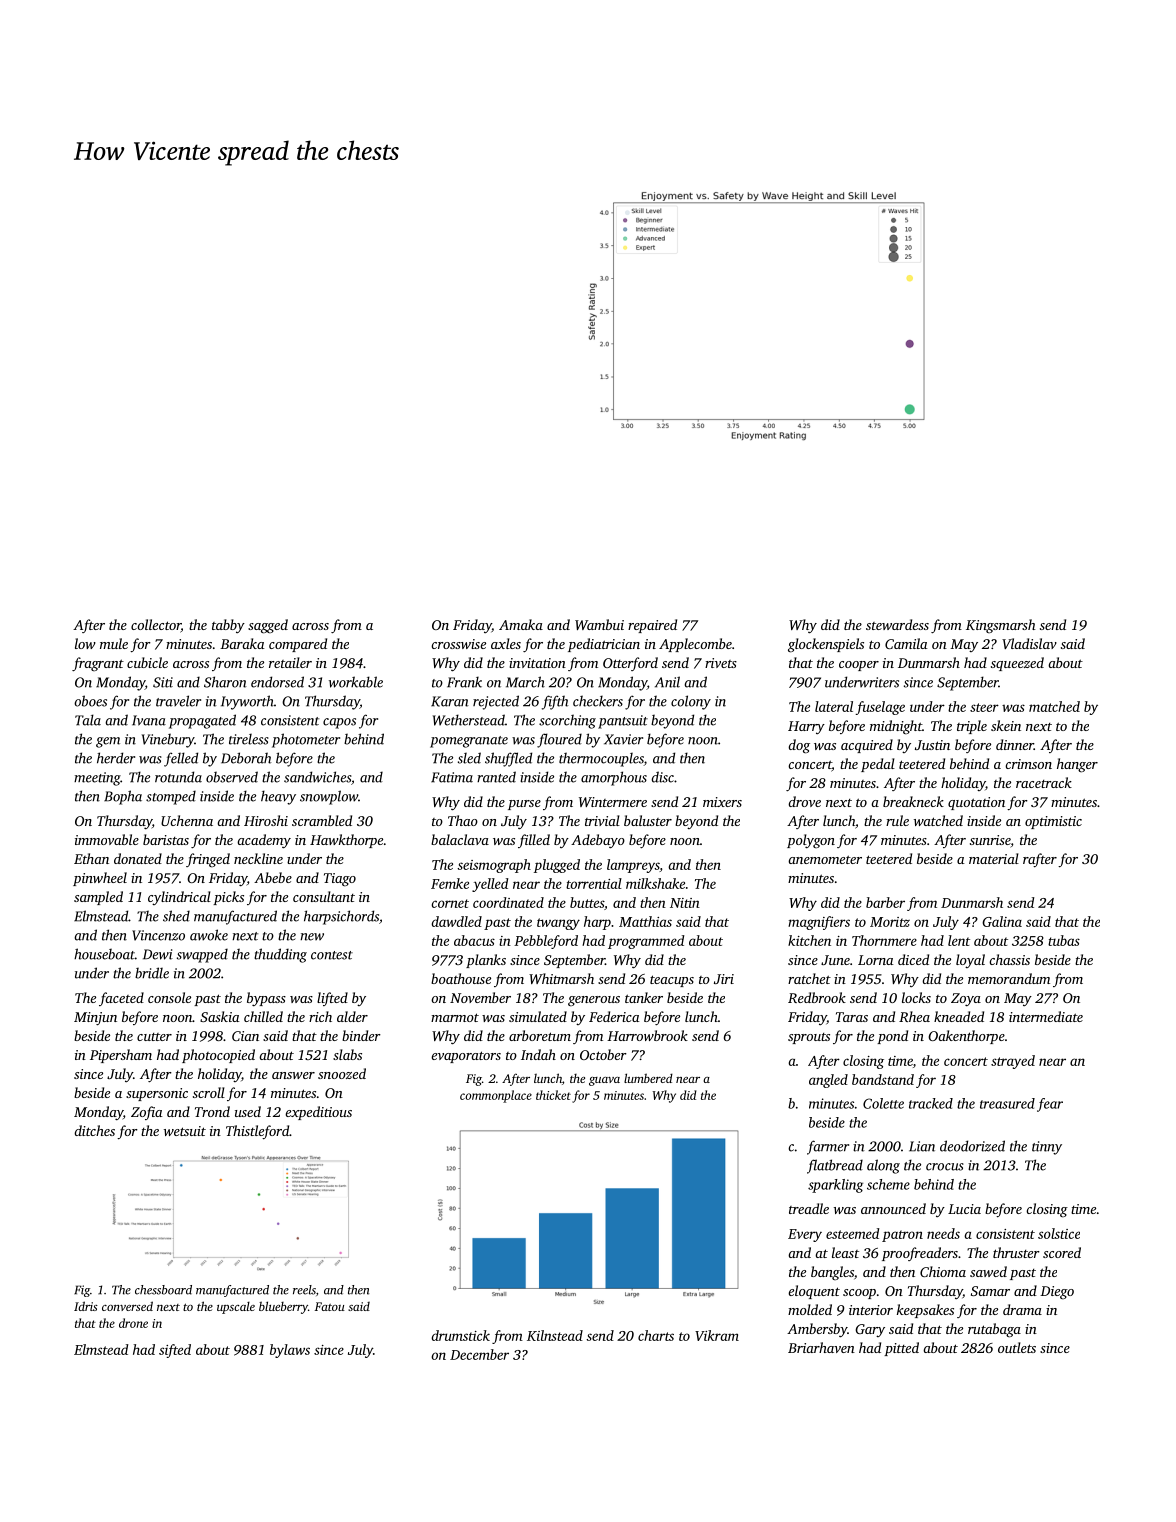 The width and height of the image is (1176, 1522). What do you see at coordinates (268, 626) in the image?
I see `sagged` at bounding box center [268, 626].
